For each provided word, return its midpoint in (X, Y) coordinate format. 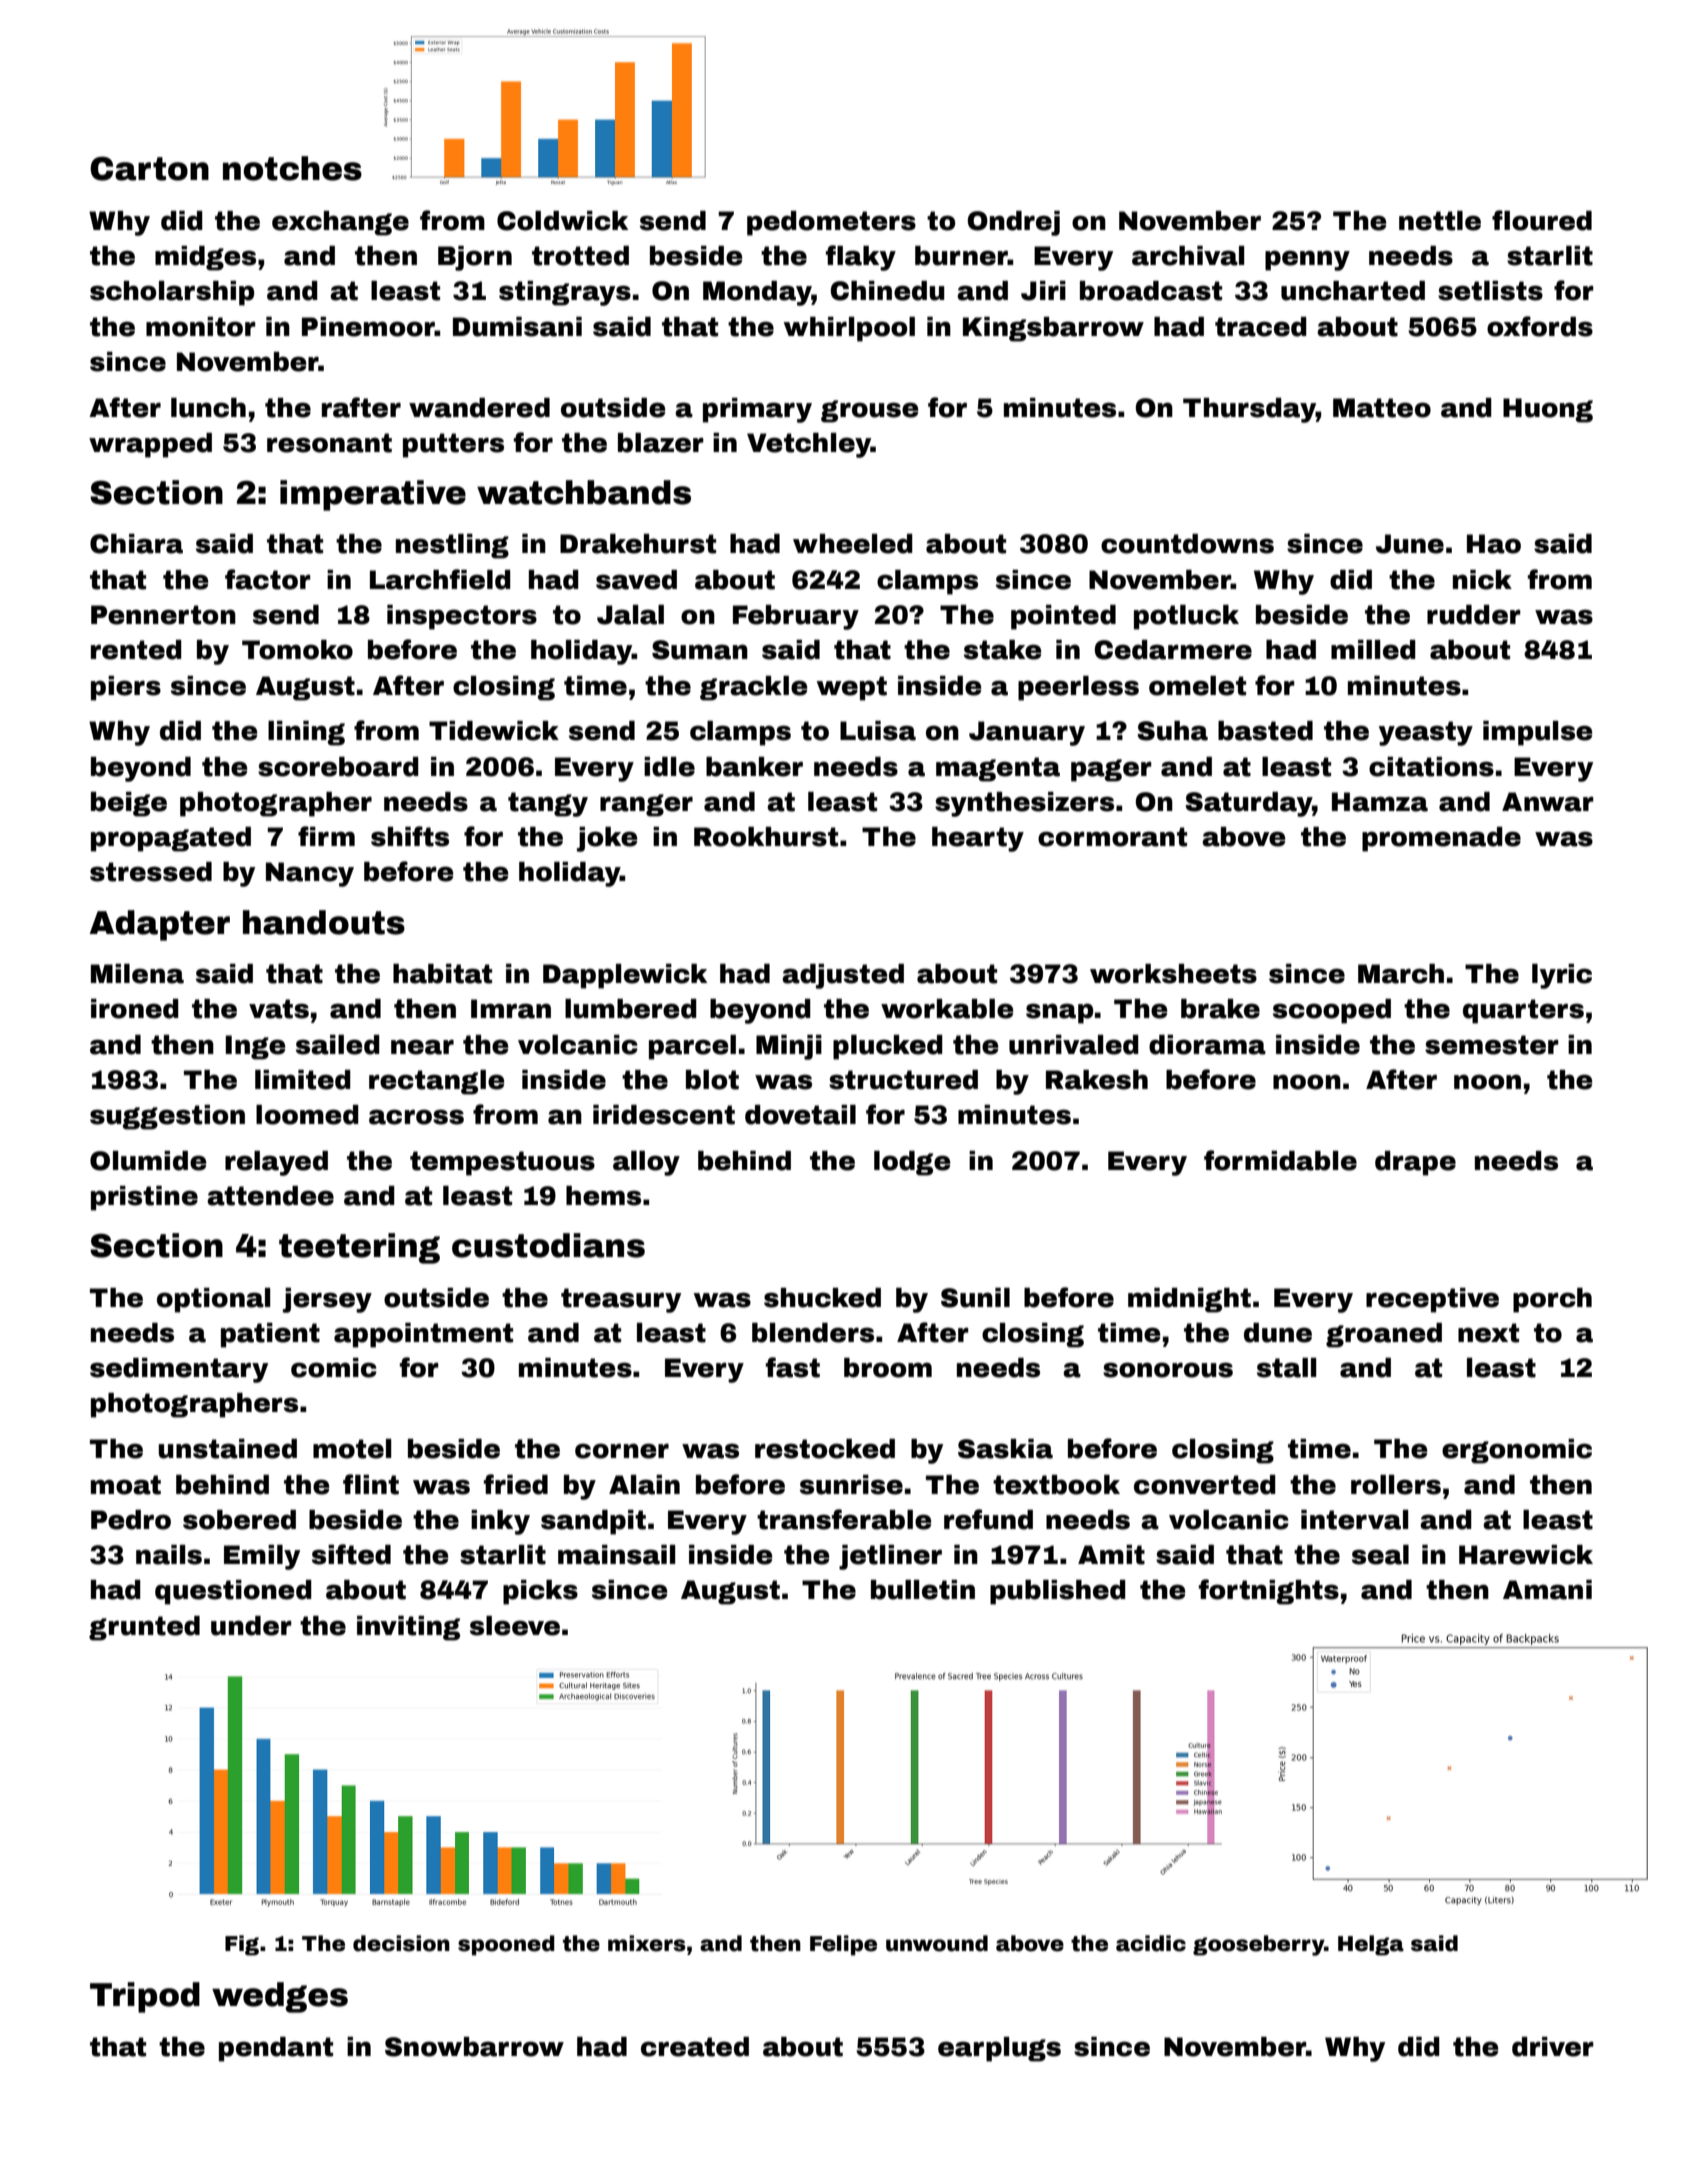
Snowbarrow (474, 2047)
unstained (227, 1449)
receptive (1432, 1300)
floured (1542, 220)
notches (292, 168)
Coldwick (562, 221)
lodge (912, 1163)
